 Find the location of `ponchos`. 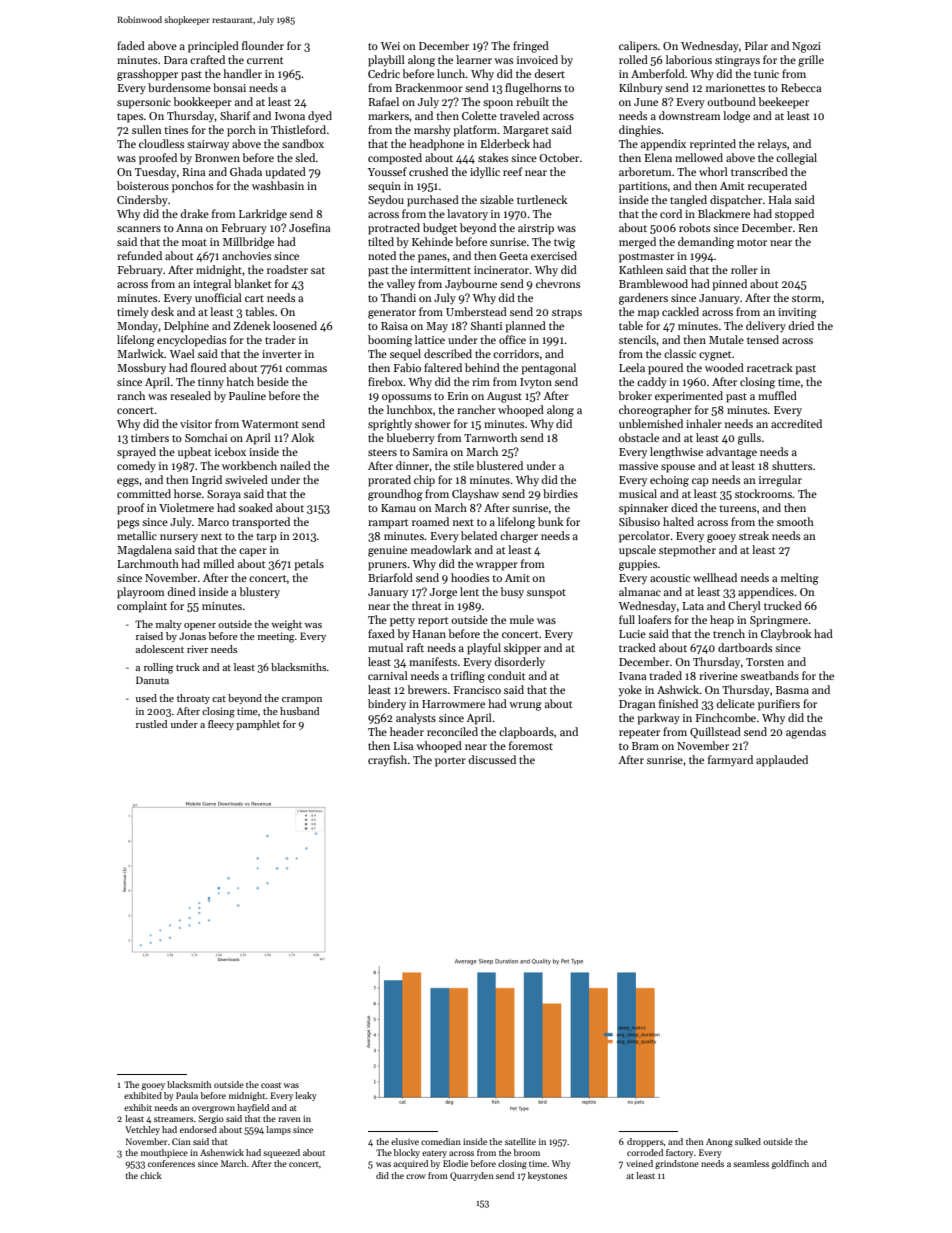

ponchos is located at coordinates (192, 187).
